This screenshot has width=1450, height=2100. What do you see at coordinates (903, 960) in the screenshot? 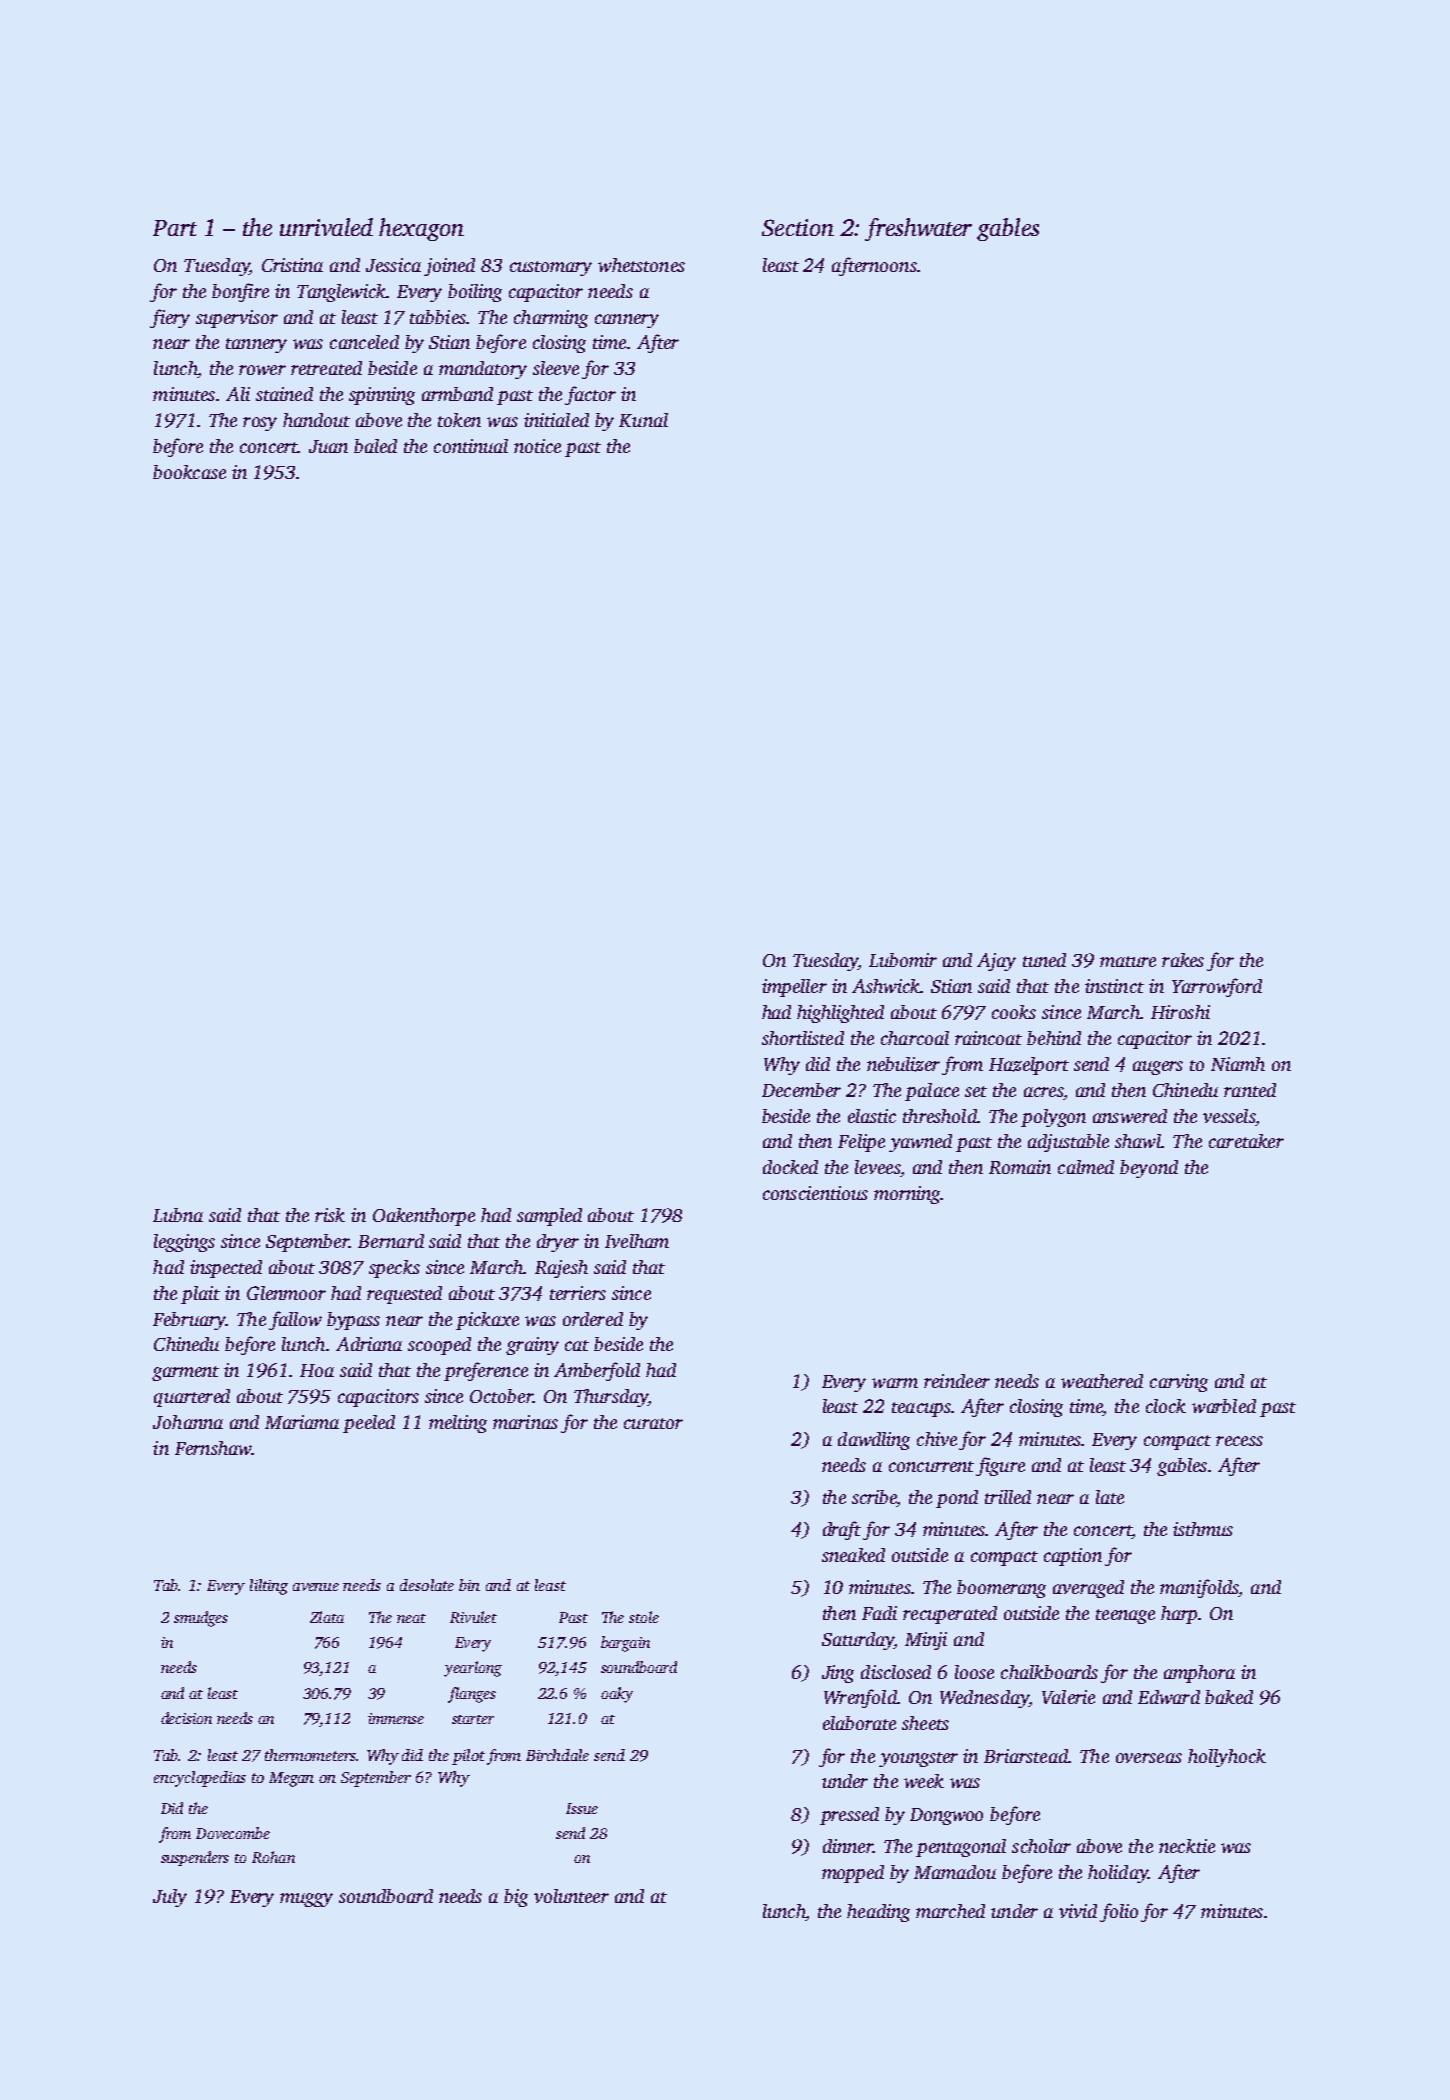
I see `Lubomir` at bounding box center [903, 960].
